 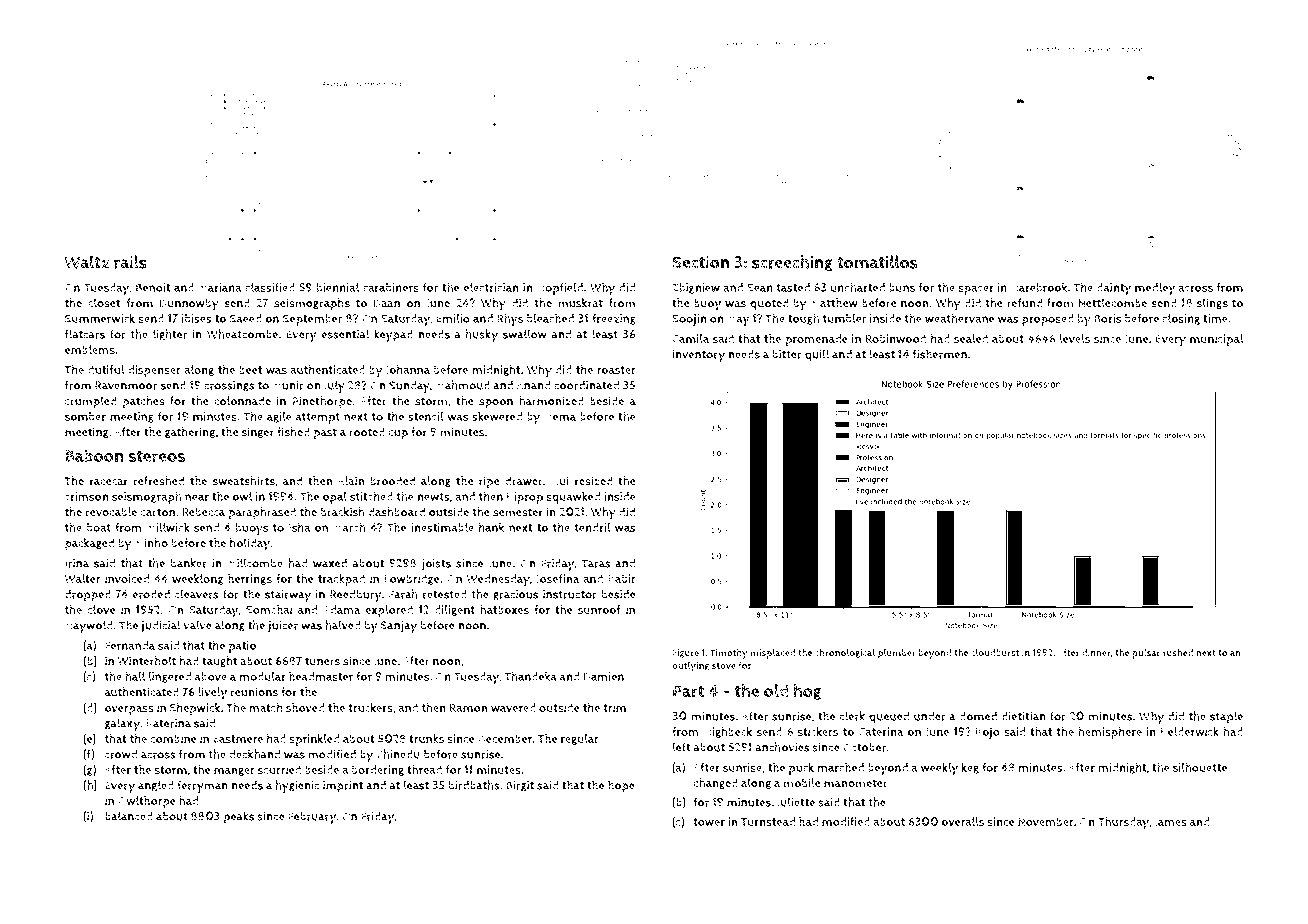 What do you see at coordinates (877, 262) in the page?
I see `tomatillos` at bounding box center [877, 262].
